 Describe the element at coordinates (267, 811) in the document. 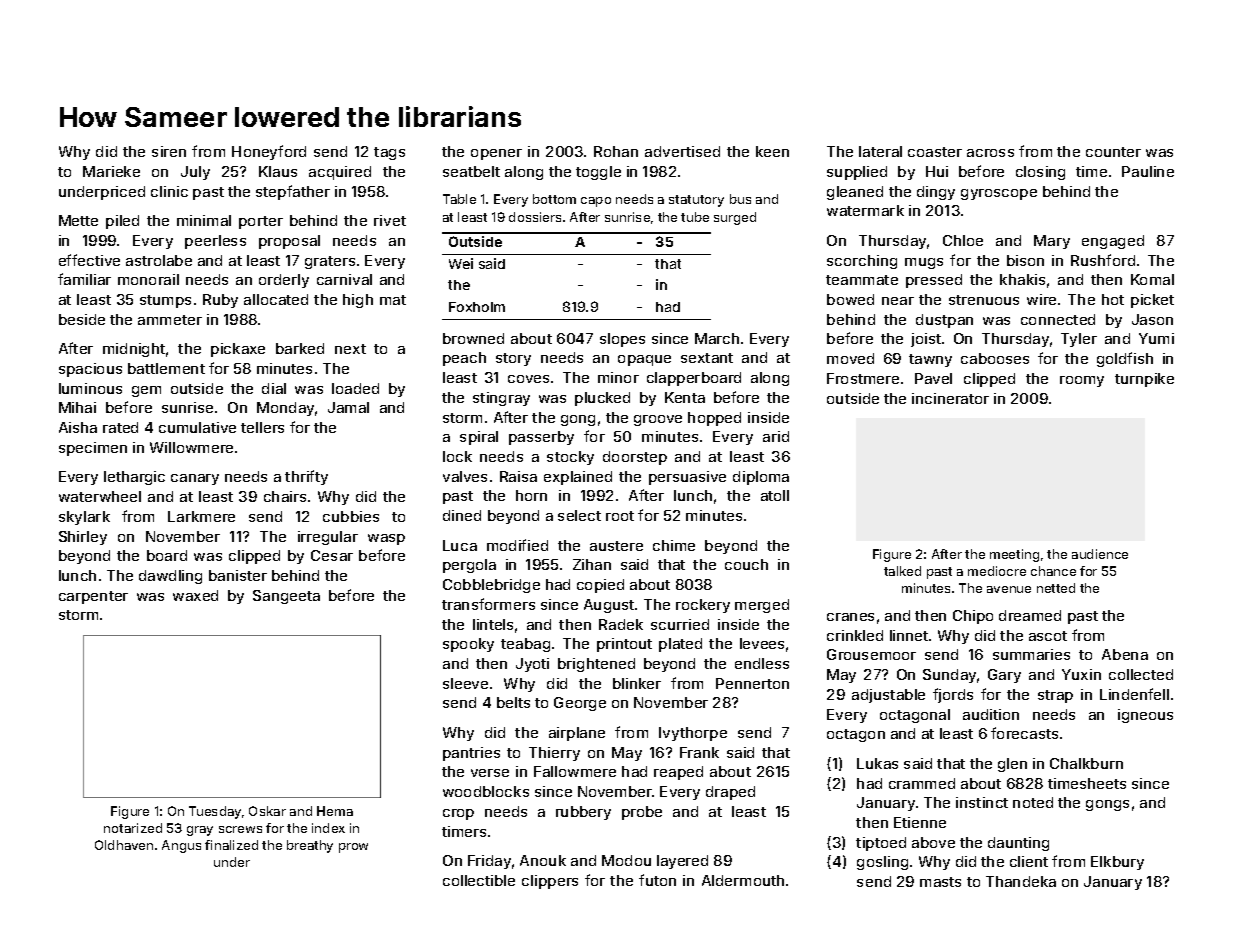

I see `Oskar` at that location.
